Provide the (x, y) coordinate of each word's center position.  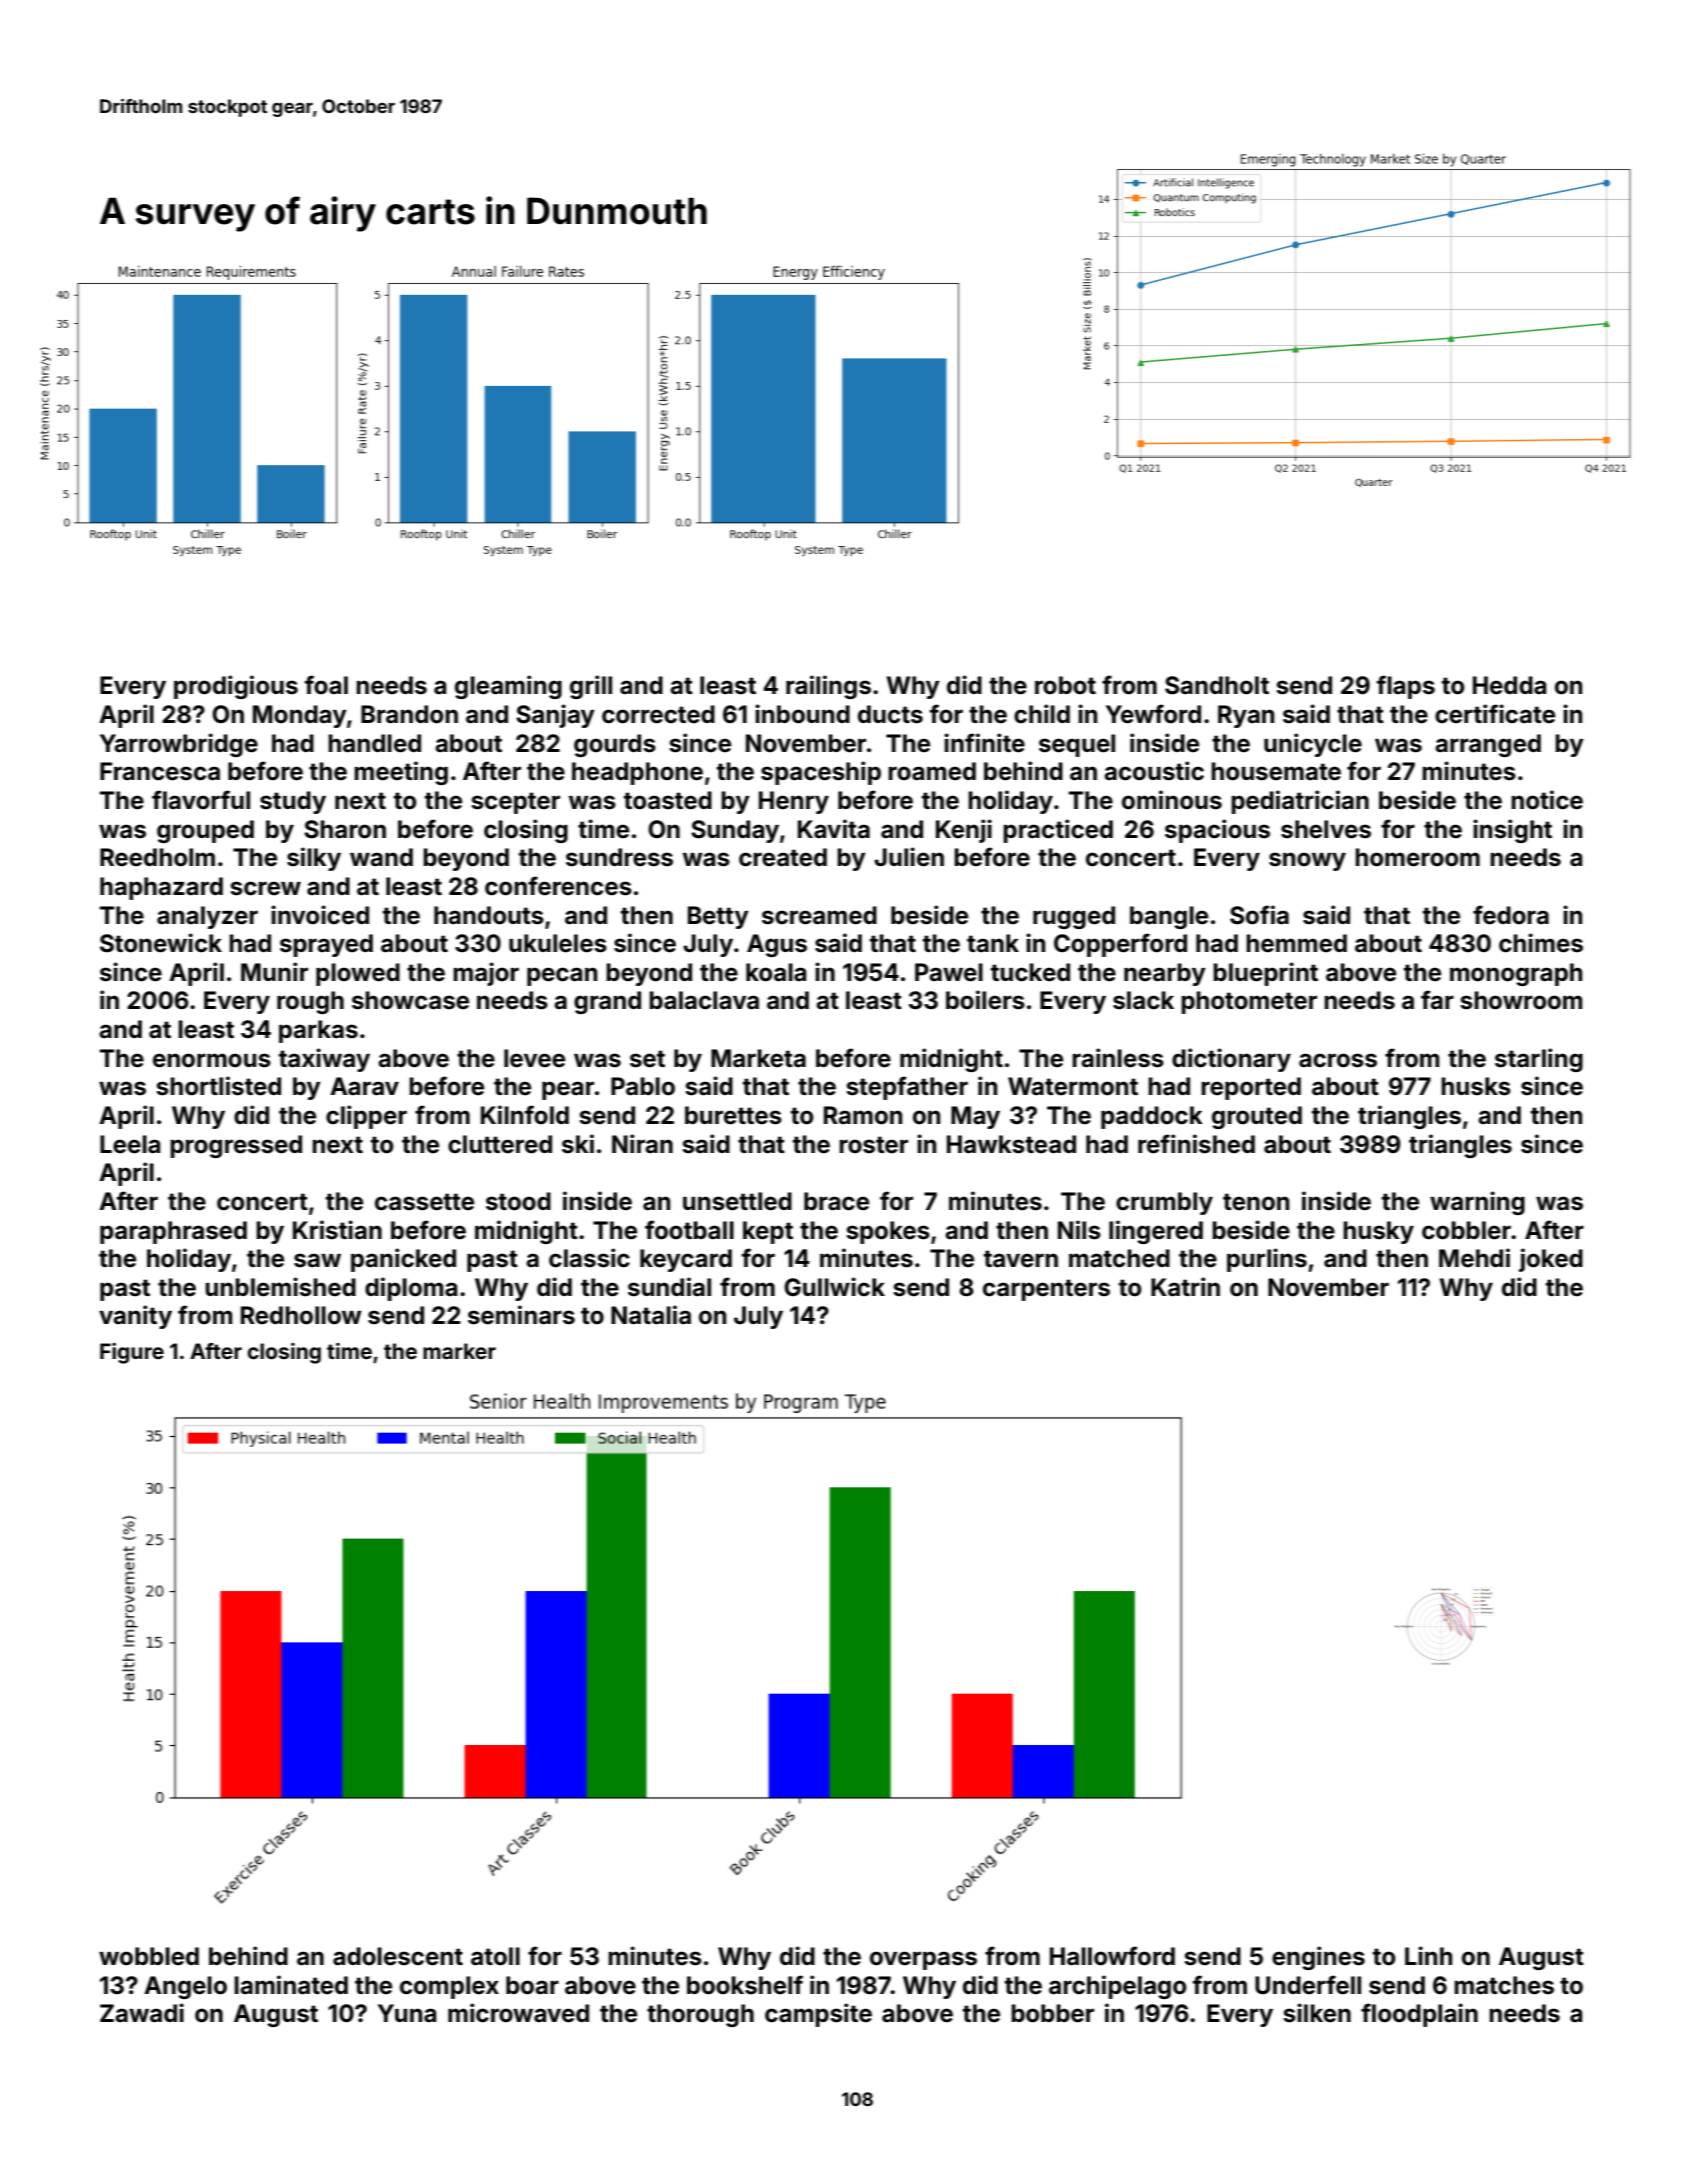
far (1437, 1000)
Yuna (407, 2013)
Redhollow (301, 1315)
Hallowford (1112, 1956)
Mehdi (1474, 1258)
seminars (521, 1315)
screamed (819, 915)
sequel (1077, 745)
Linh (1428, 1955)
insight (1512, 831)
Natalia (651, 1315)
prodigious (236, 687)
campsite (818, 2015)
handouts (489, 915)
